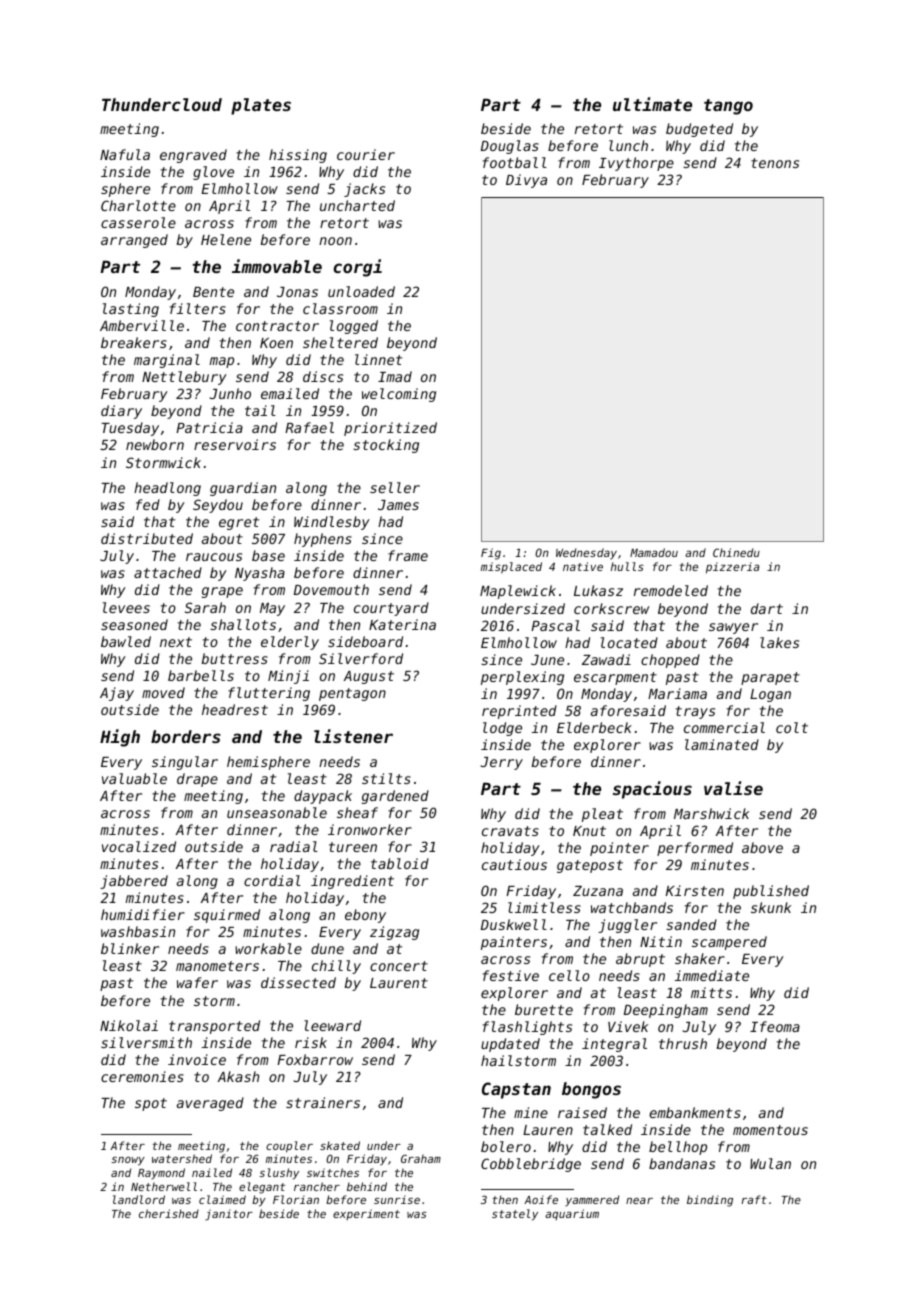 This document has width=924, height=1308. Describe the element at coordinates (408, 555) in the document. I see `frame` at that location.
